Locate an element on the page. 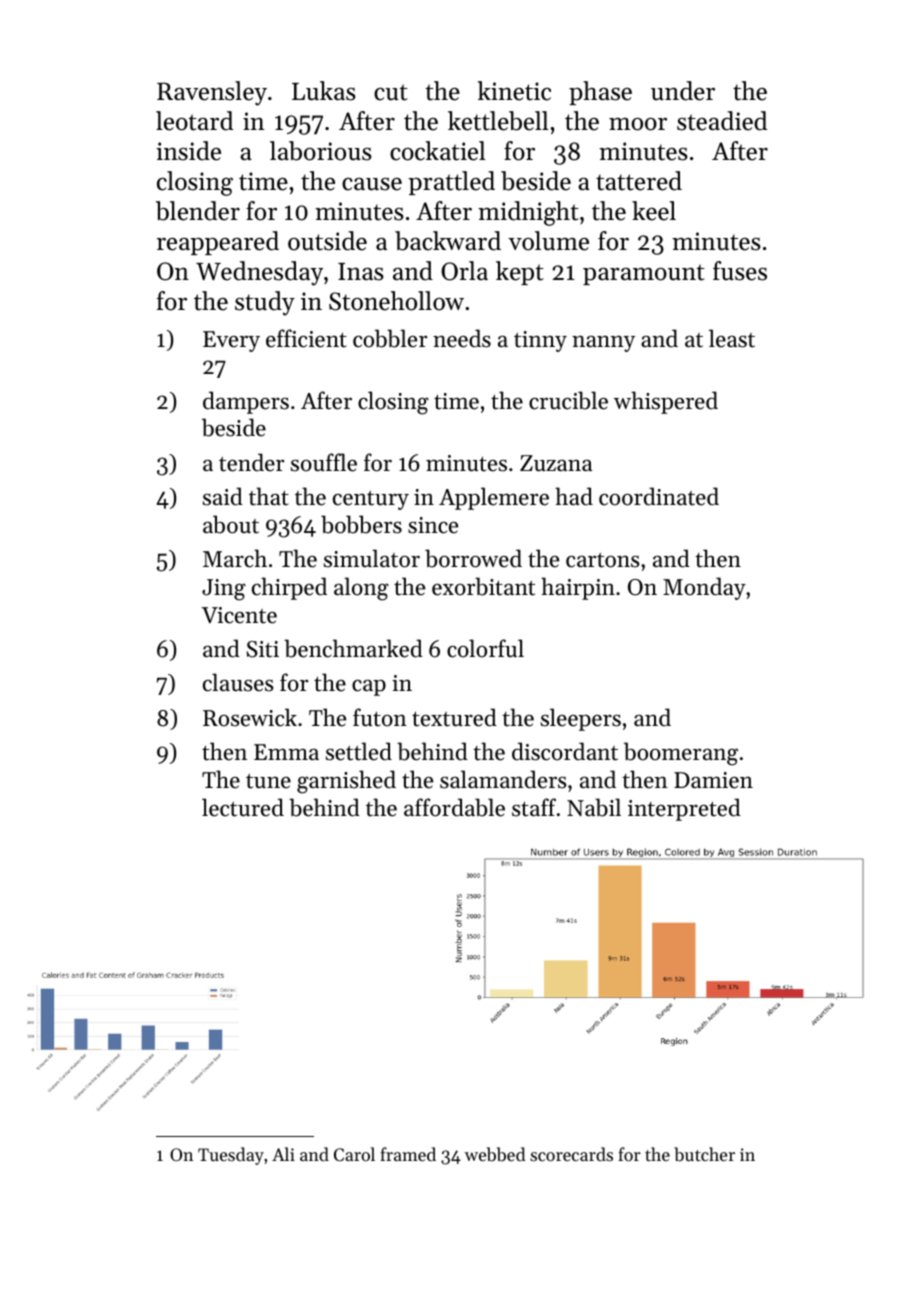  sleepers is located at coordinates (581, 719).
